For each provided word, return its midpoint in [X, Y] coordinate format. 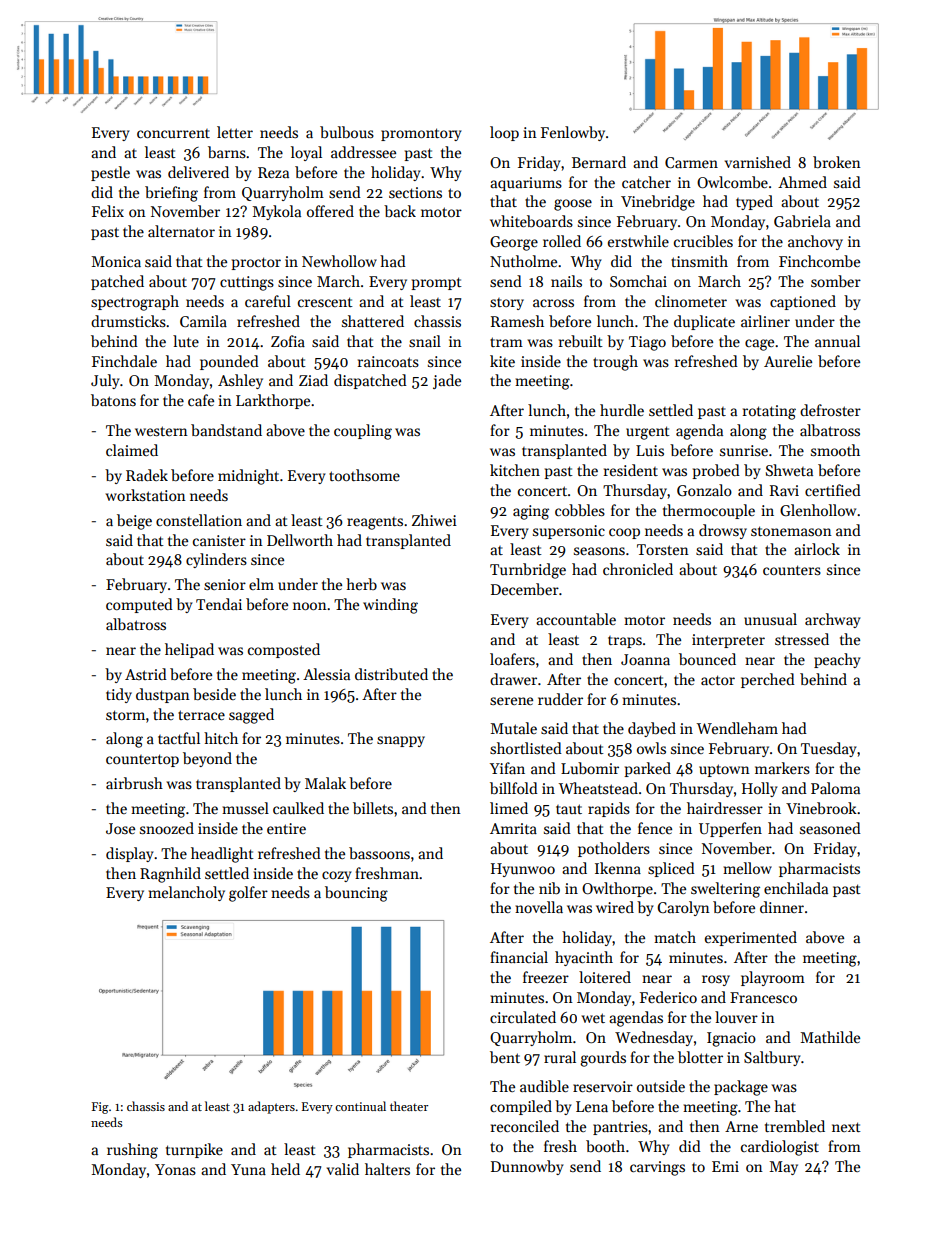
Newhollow [339, 261]
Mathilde [830, 1037]
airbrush [134, 783]
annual [837, 341]
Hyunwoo [523, 870]
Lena [592, 1106]
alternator [181, 231]
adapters [271, 1107]
